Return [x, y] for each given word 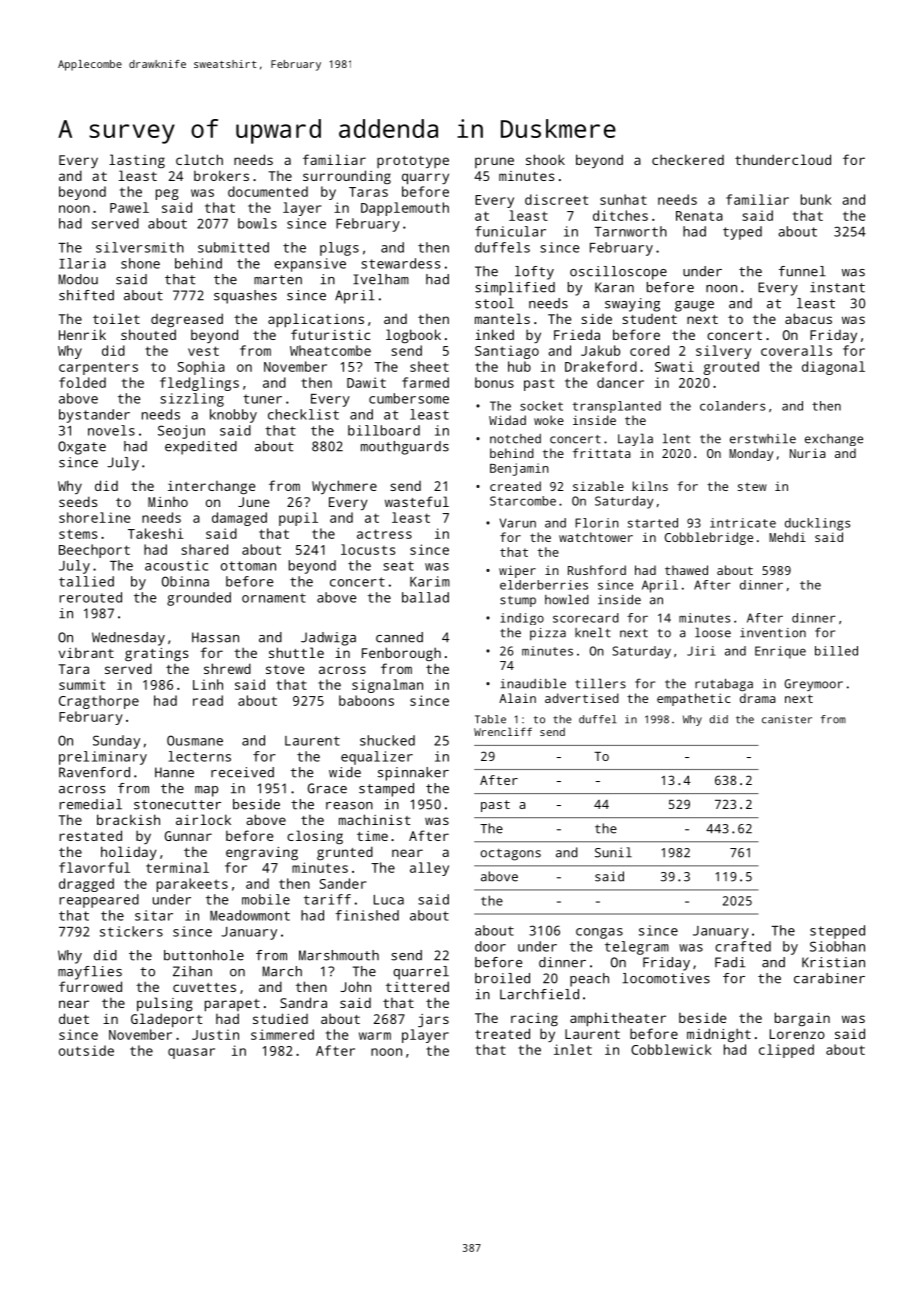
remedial [90, 804]
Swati [674, 366]
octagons [511, 854]
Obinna [185, 581]
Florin [597, 523]
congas [599, 933]
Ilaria [82, 263]
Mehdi [787, 537]
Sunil [613, 852]
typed [742, 233]
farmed [425, 382]
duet [74, 1018]
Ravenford [94, 772]
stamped [386, 790]
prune [494, 162]
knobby [233, 416]
